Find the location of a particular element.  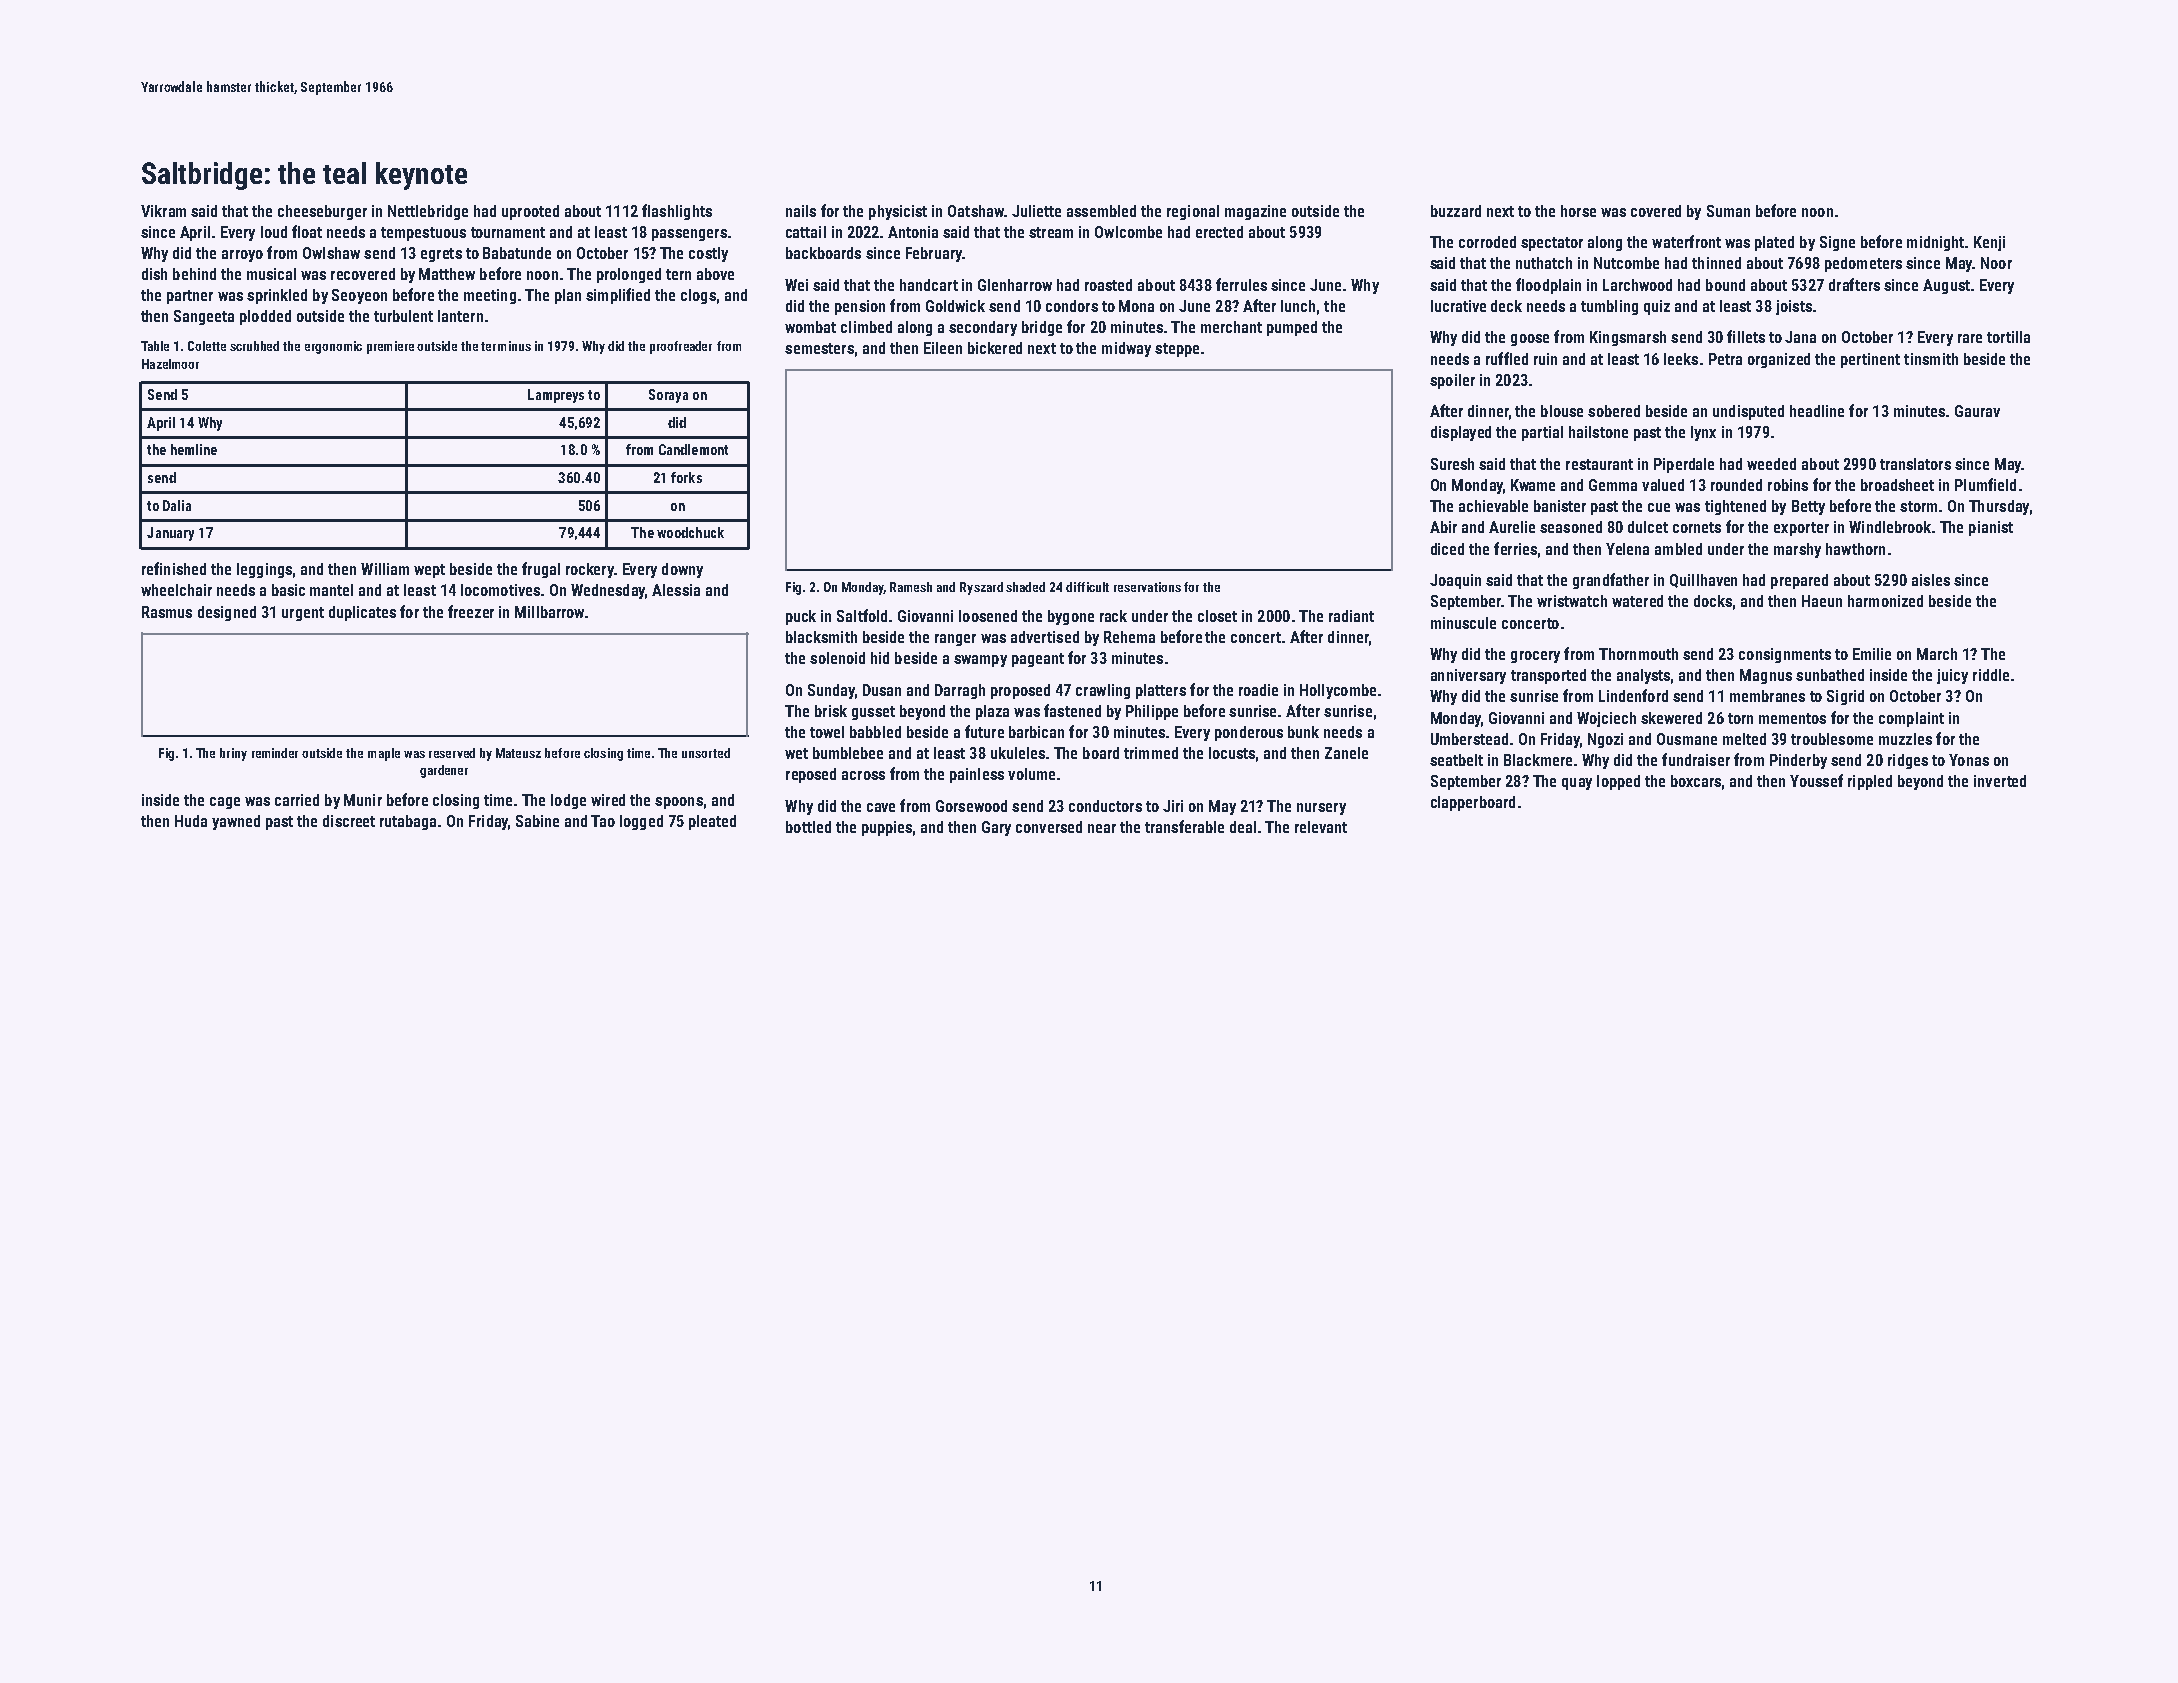

ponderous is located at coordinates (1249, 733).
